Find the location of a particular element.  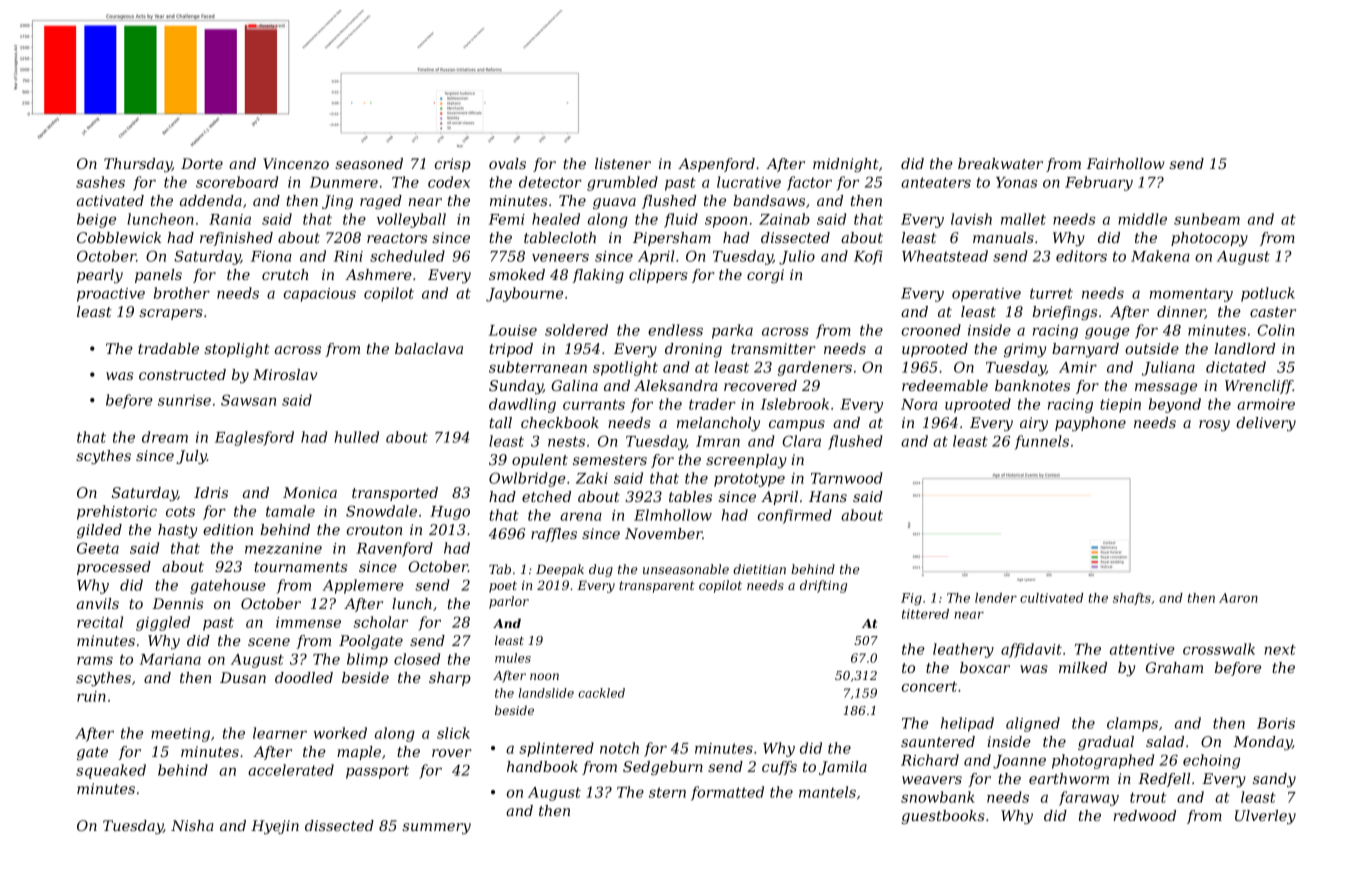

mantels is located at coordinates (827, 792).
